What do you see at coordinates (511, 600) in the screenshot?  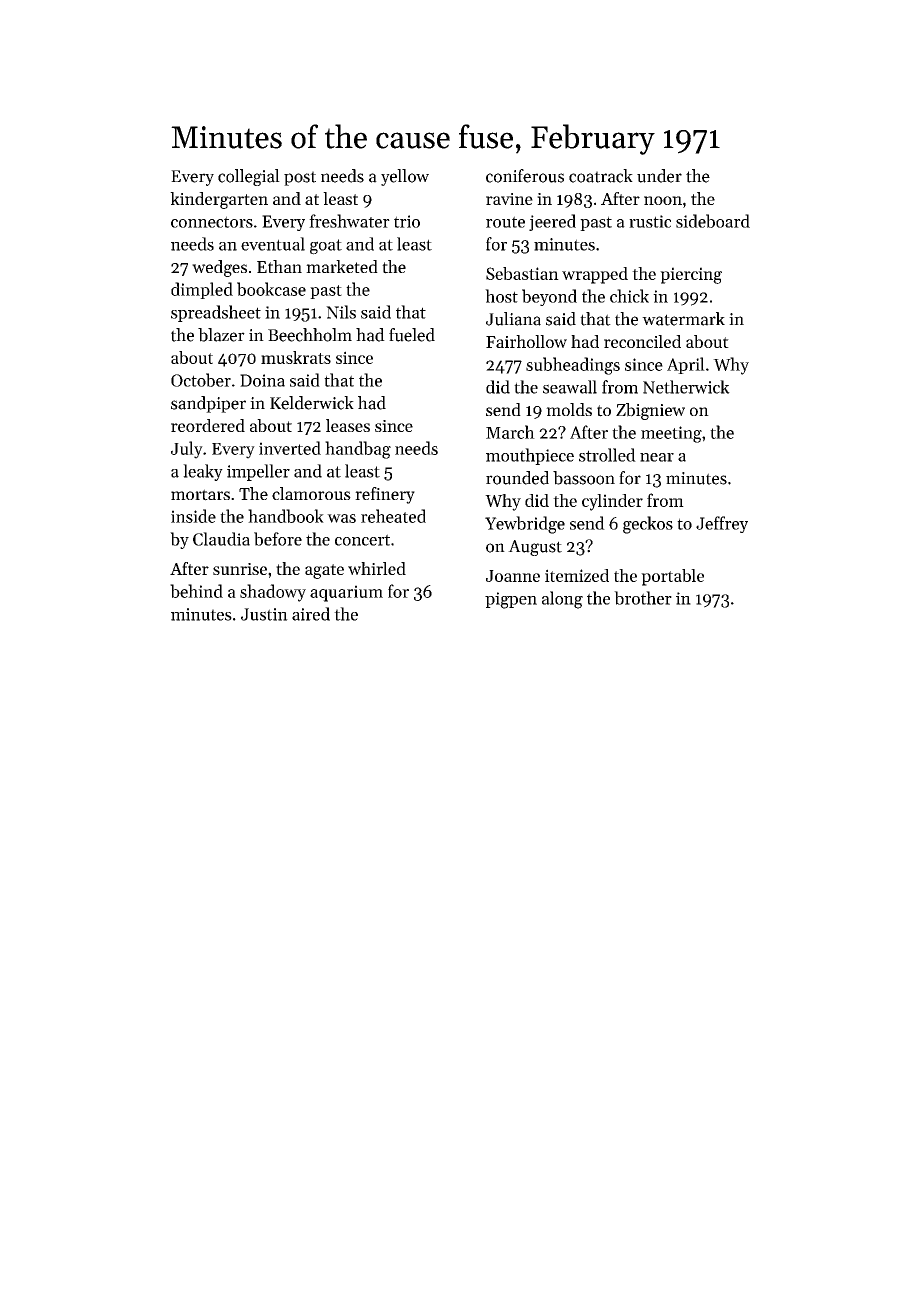 I see `pigpen` at bounding box center [511, 600].
